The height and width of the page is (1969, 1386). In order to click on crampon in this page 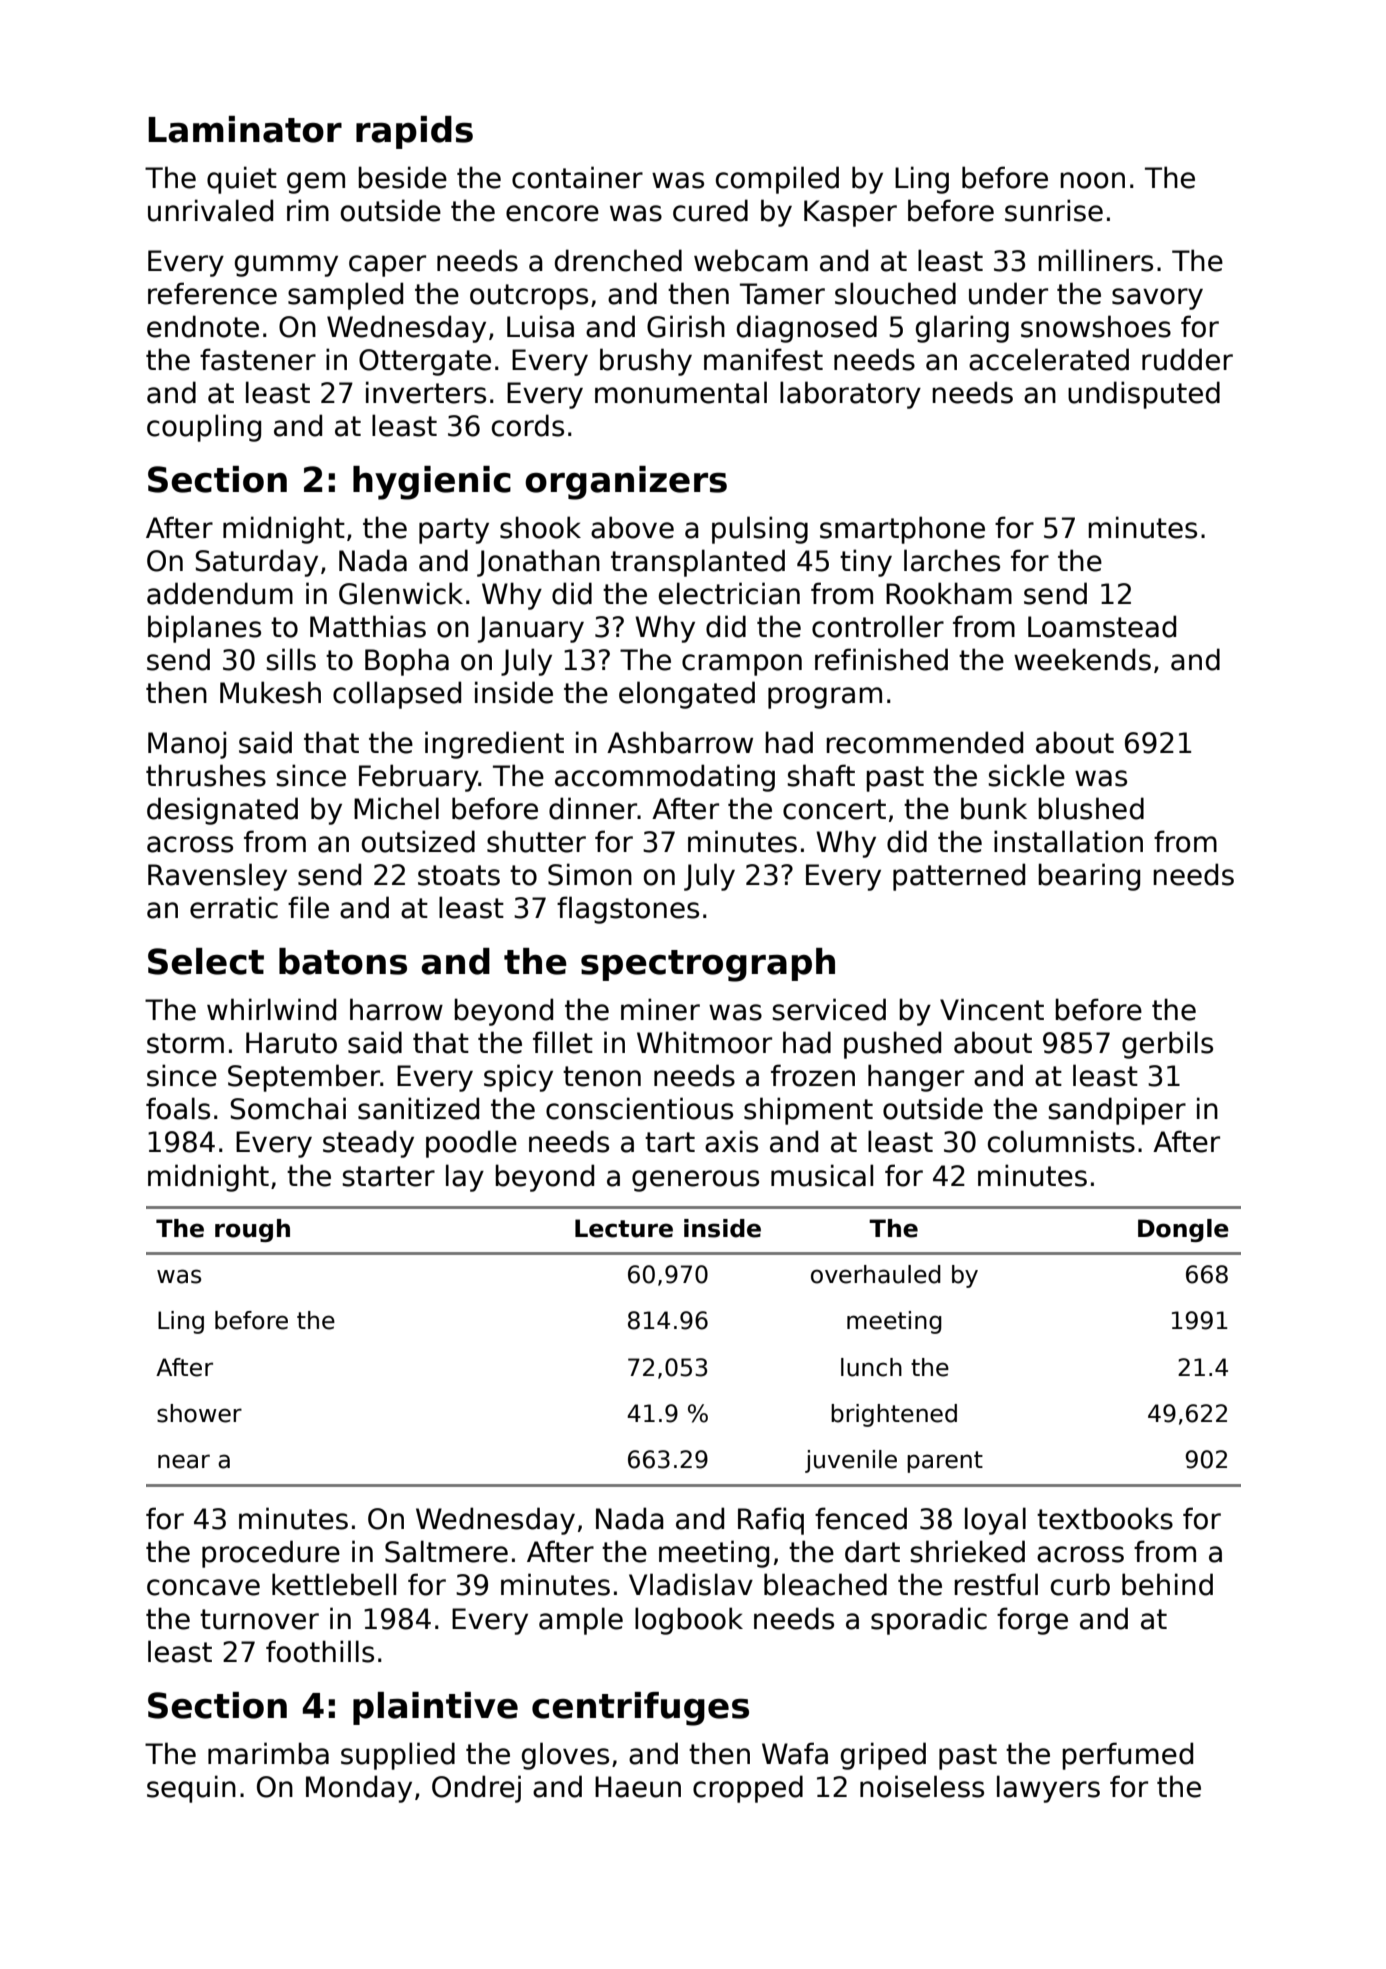, I will do `click(742, 665)`.
